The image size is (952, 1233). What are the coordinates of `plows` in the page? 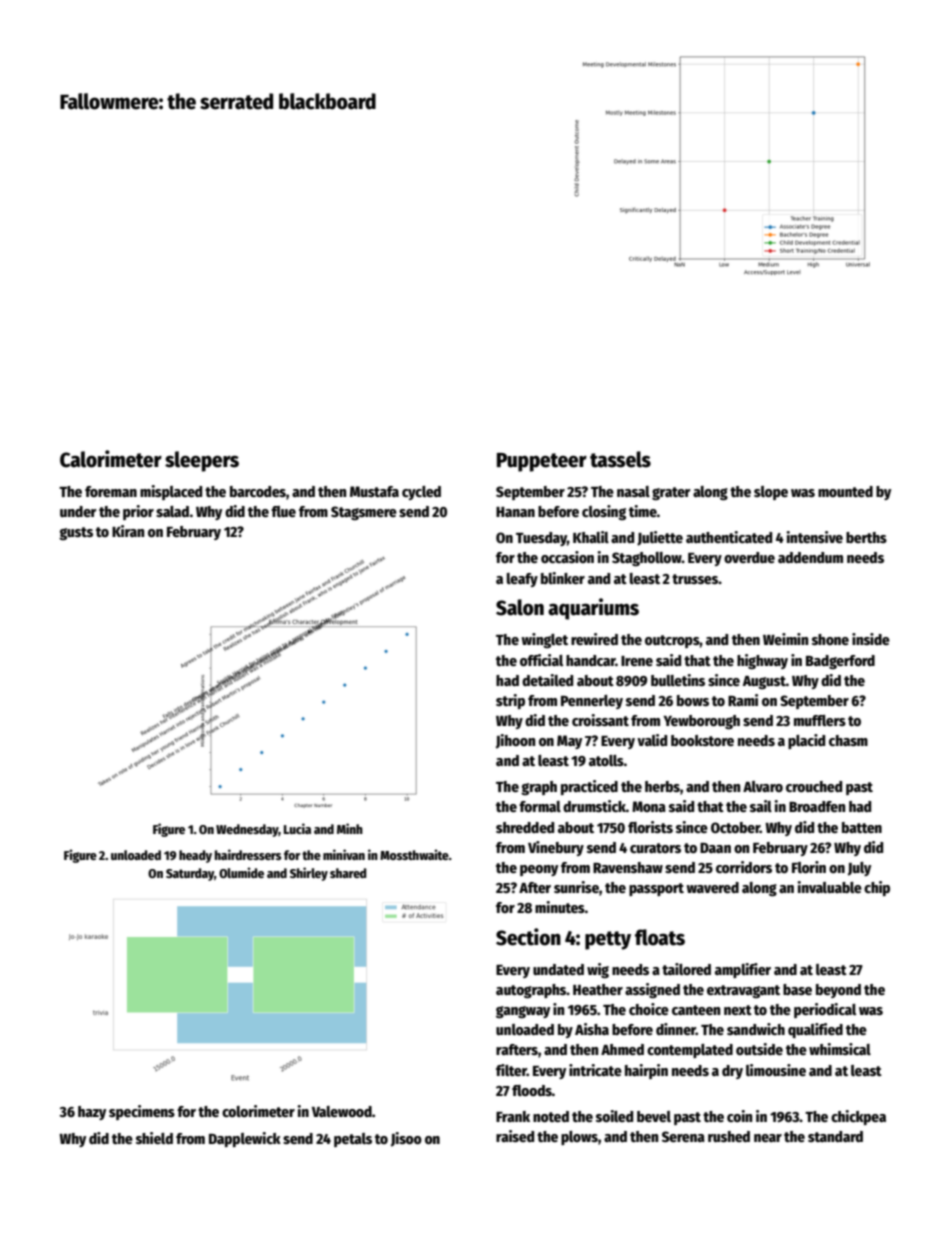 It's located at (579, 1138).
